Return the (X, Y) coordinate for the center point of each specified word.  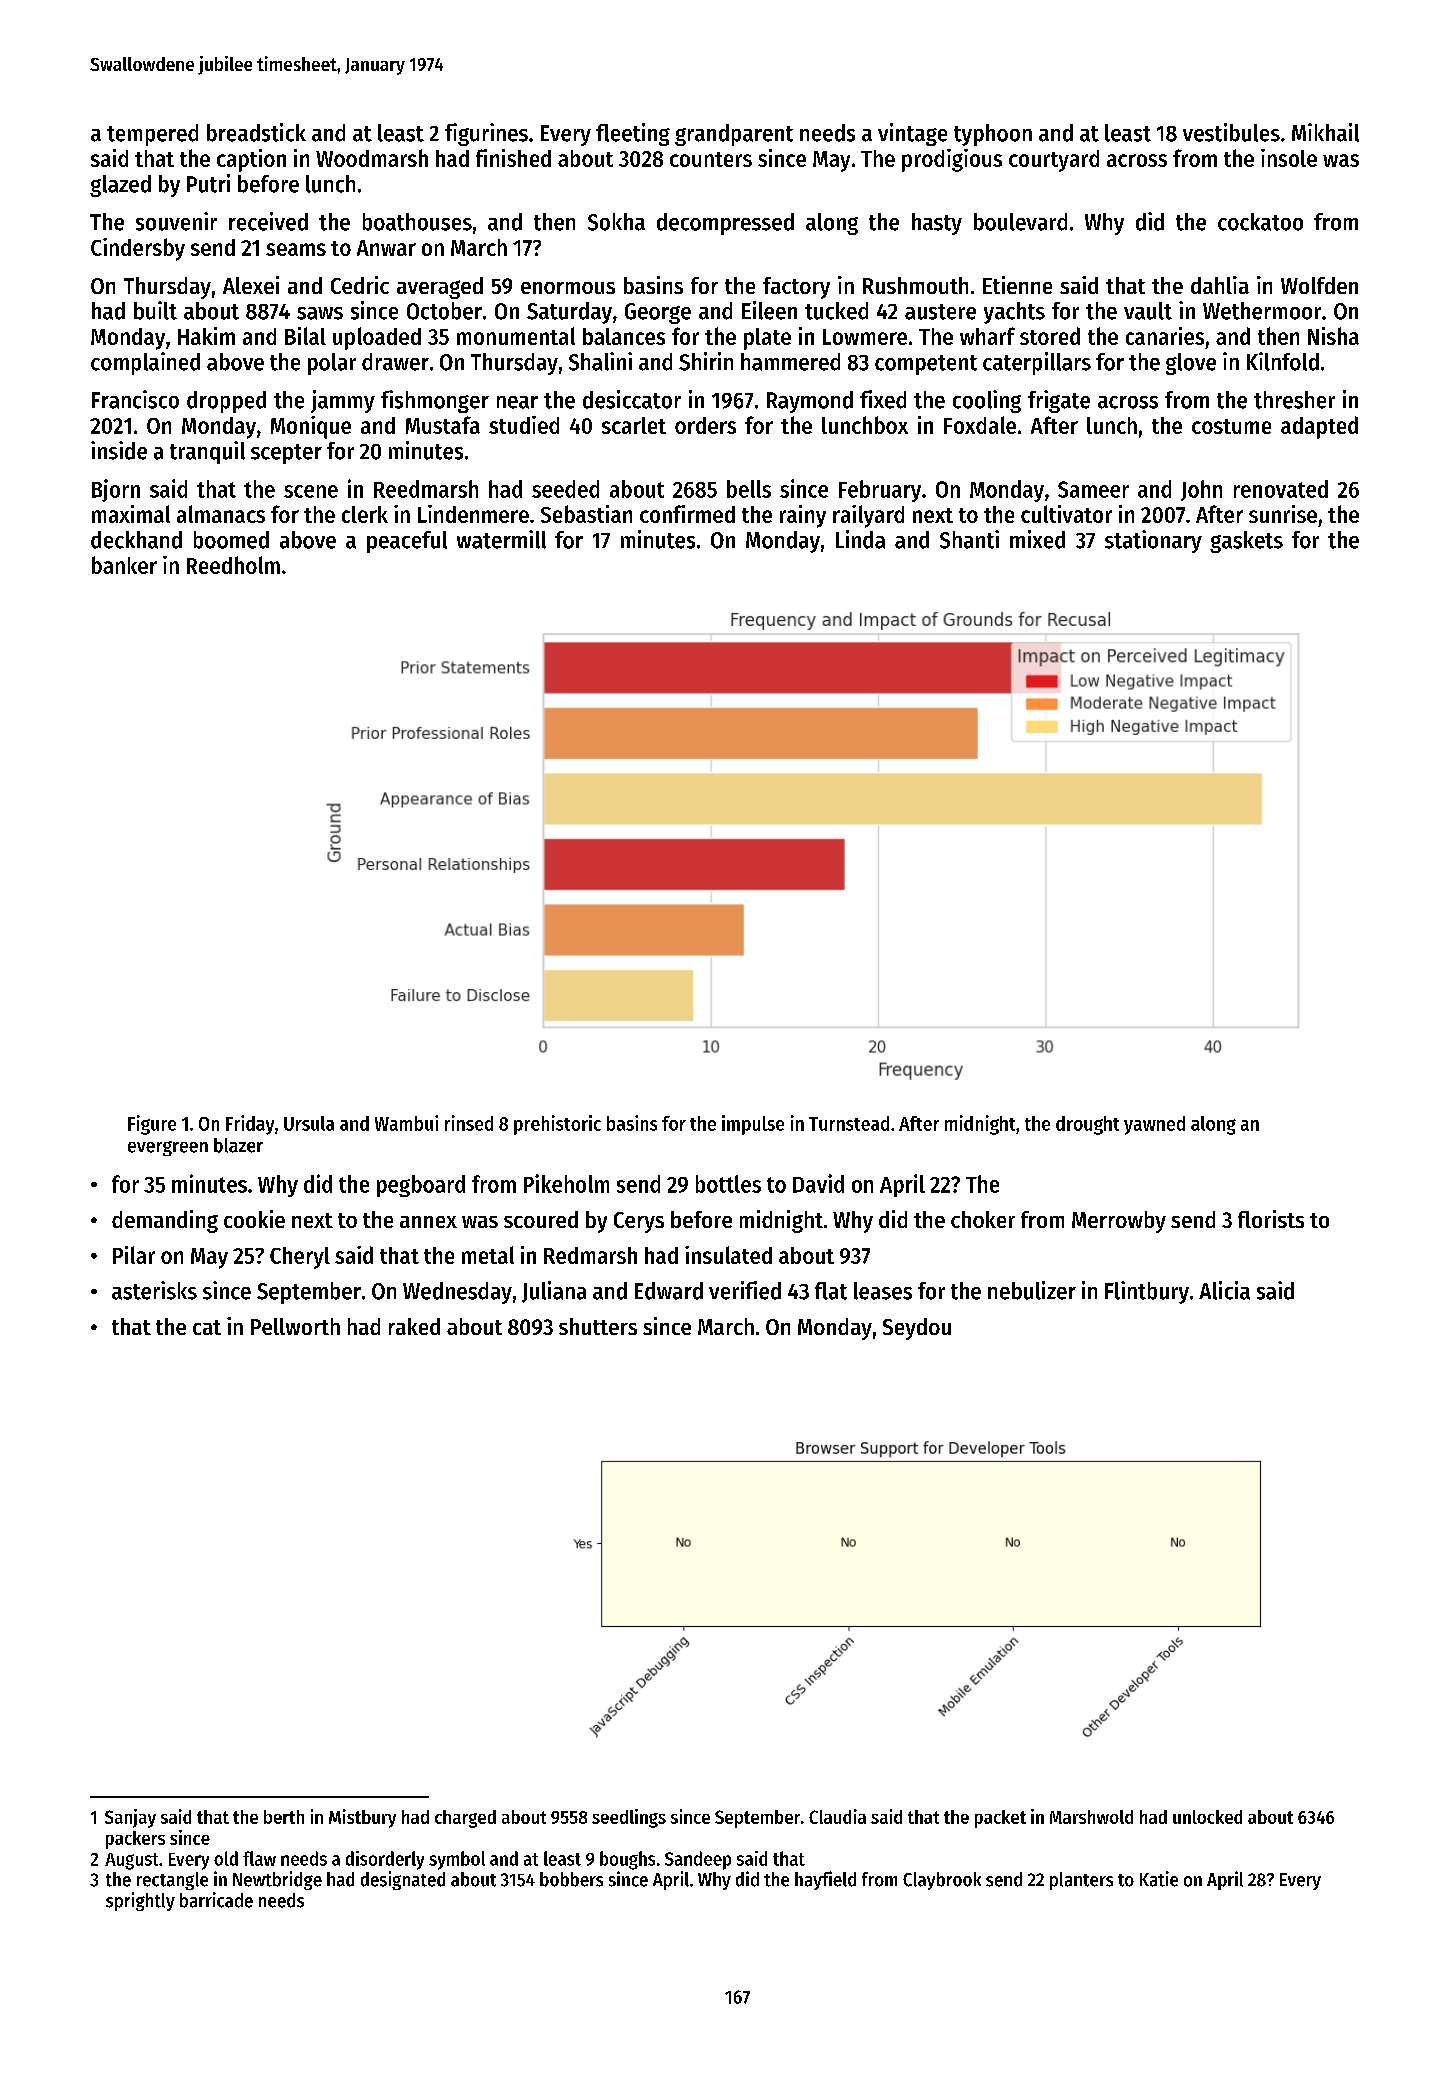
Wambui (406, 1123)
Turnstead (849, 1123)
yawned (1154, 1125)
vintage (912, 134)
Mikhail (1325, 132)
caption (251, 160)
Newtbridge (277, 1880)
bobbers (571, 1879)
